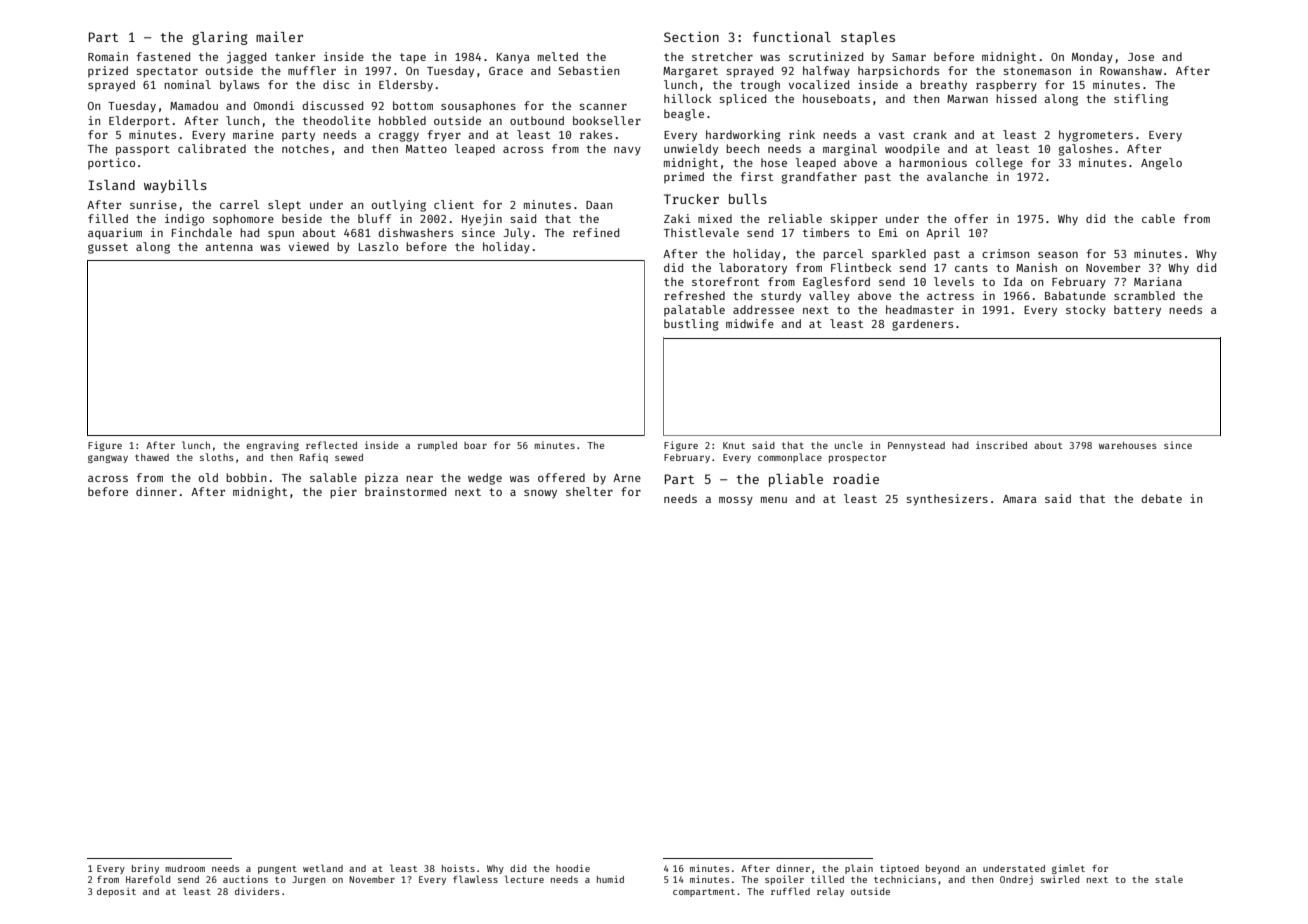  I want to click on July, so click(516, 234).
